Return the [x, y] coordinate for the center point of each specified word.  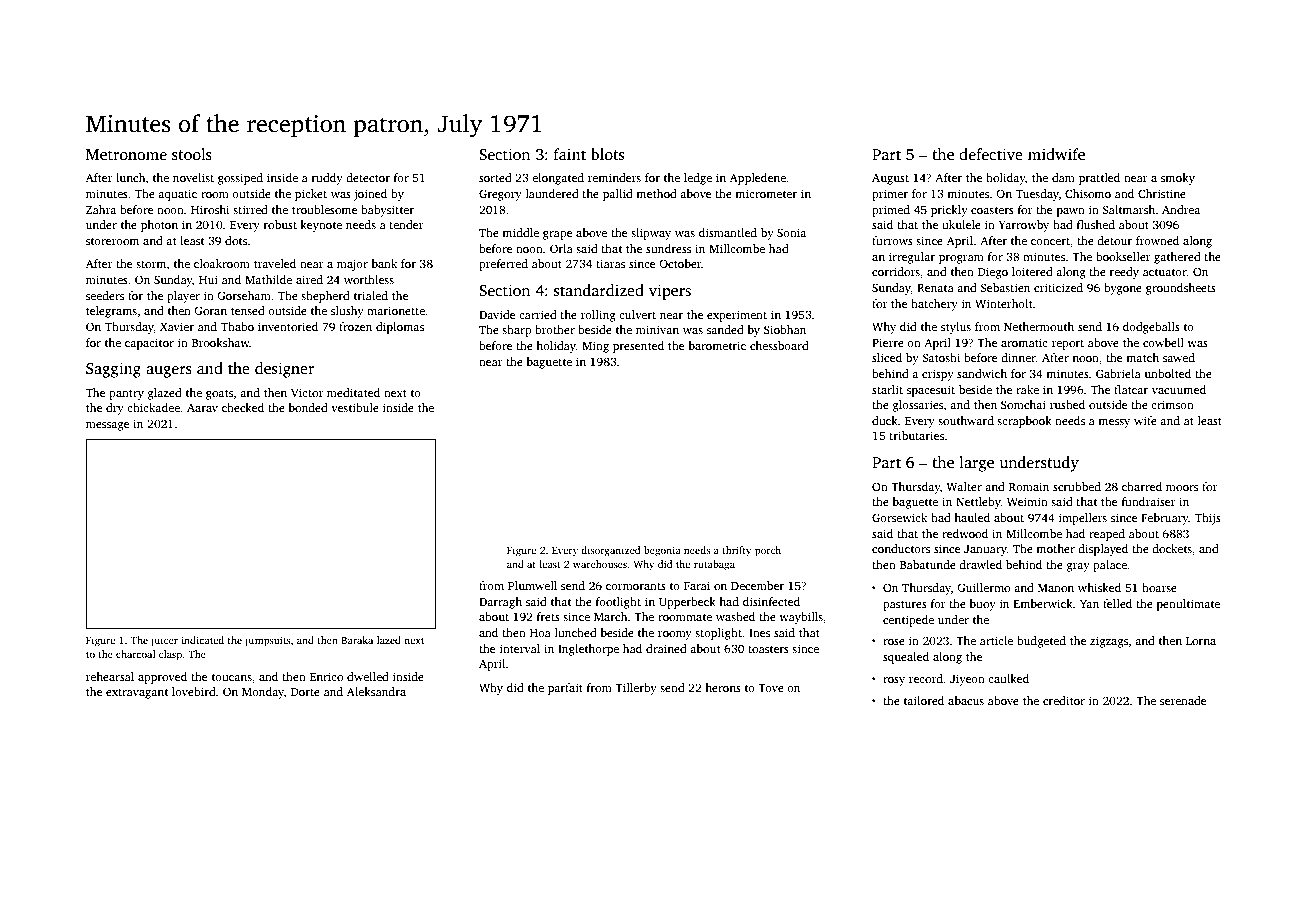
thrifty [737, 551]
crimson [1172, 404]
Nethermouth [1039, 326]
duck [885, 420]
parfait [565, 689]
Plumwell [532, 585]
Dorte [305, 692]
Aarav [202, 408]
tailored [924, 700]
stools [192, 154]
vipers [670, 292]
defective [991, 154]
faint [570, 154]
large [976, 464]
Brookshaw [221, 342]
